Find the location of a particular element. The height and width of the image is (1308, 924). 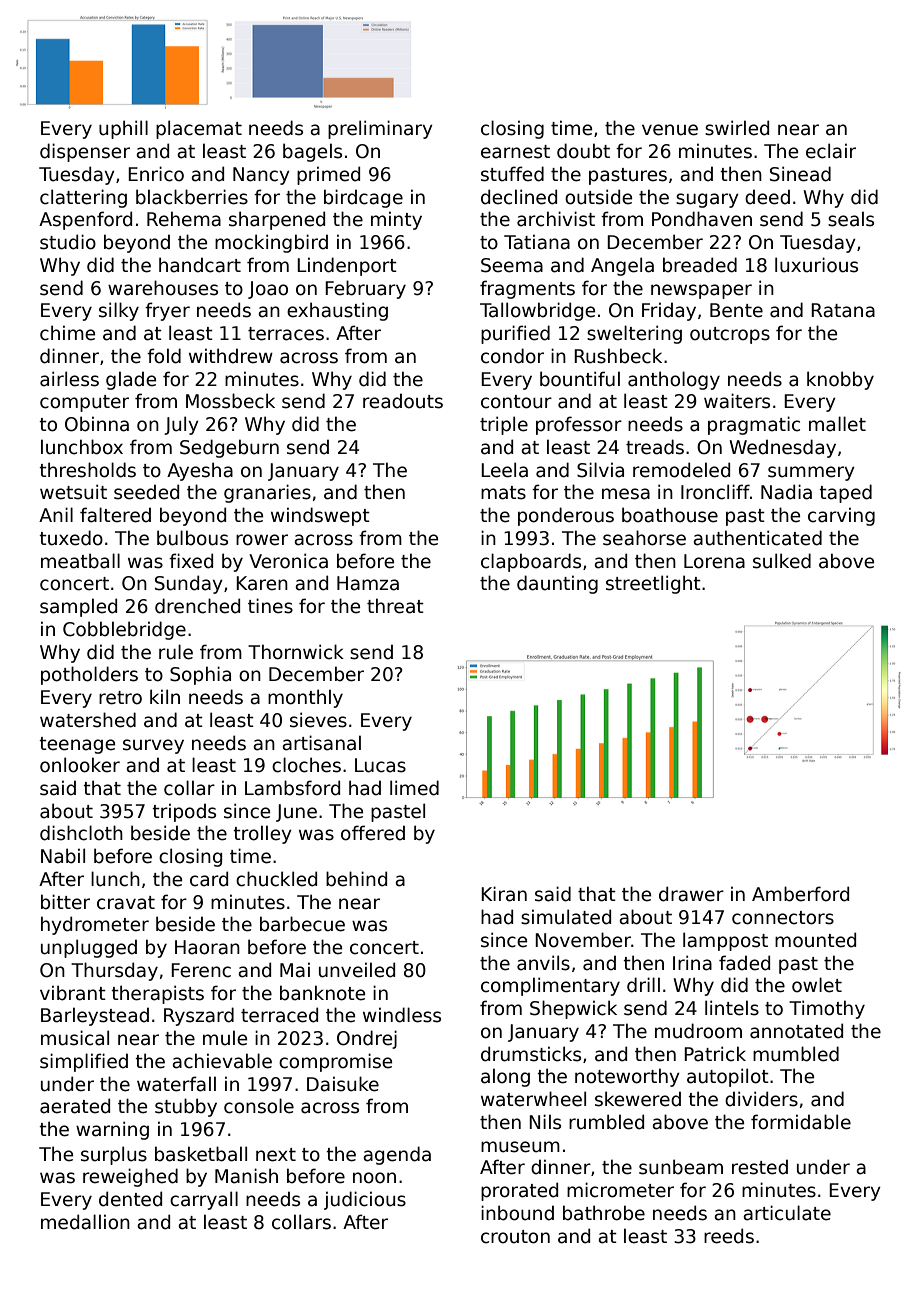

mounted is located at coordinates (815, 940).
